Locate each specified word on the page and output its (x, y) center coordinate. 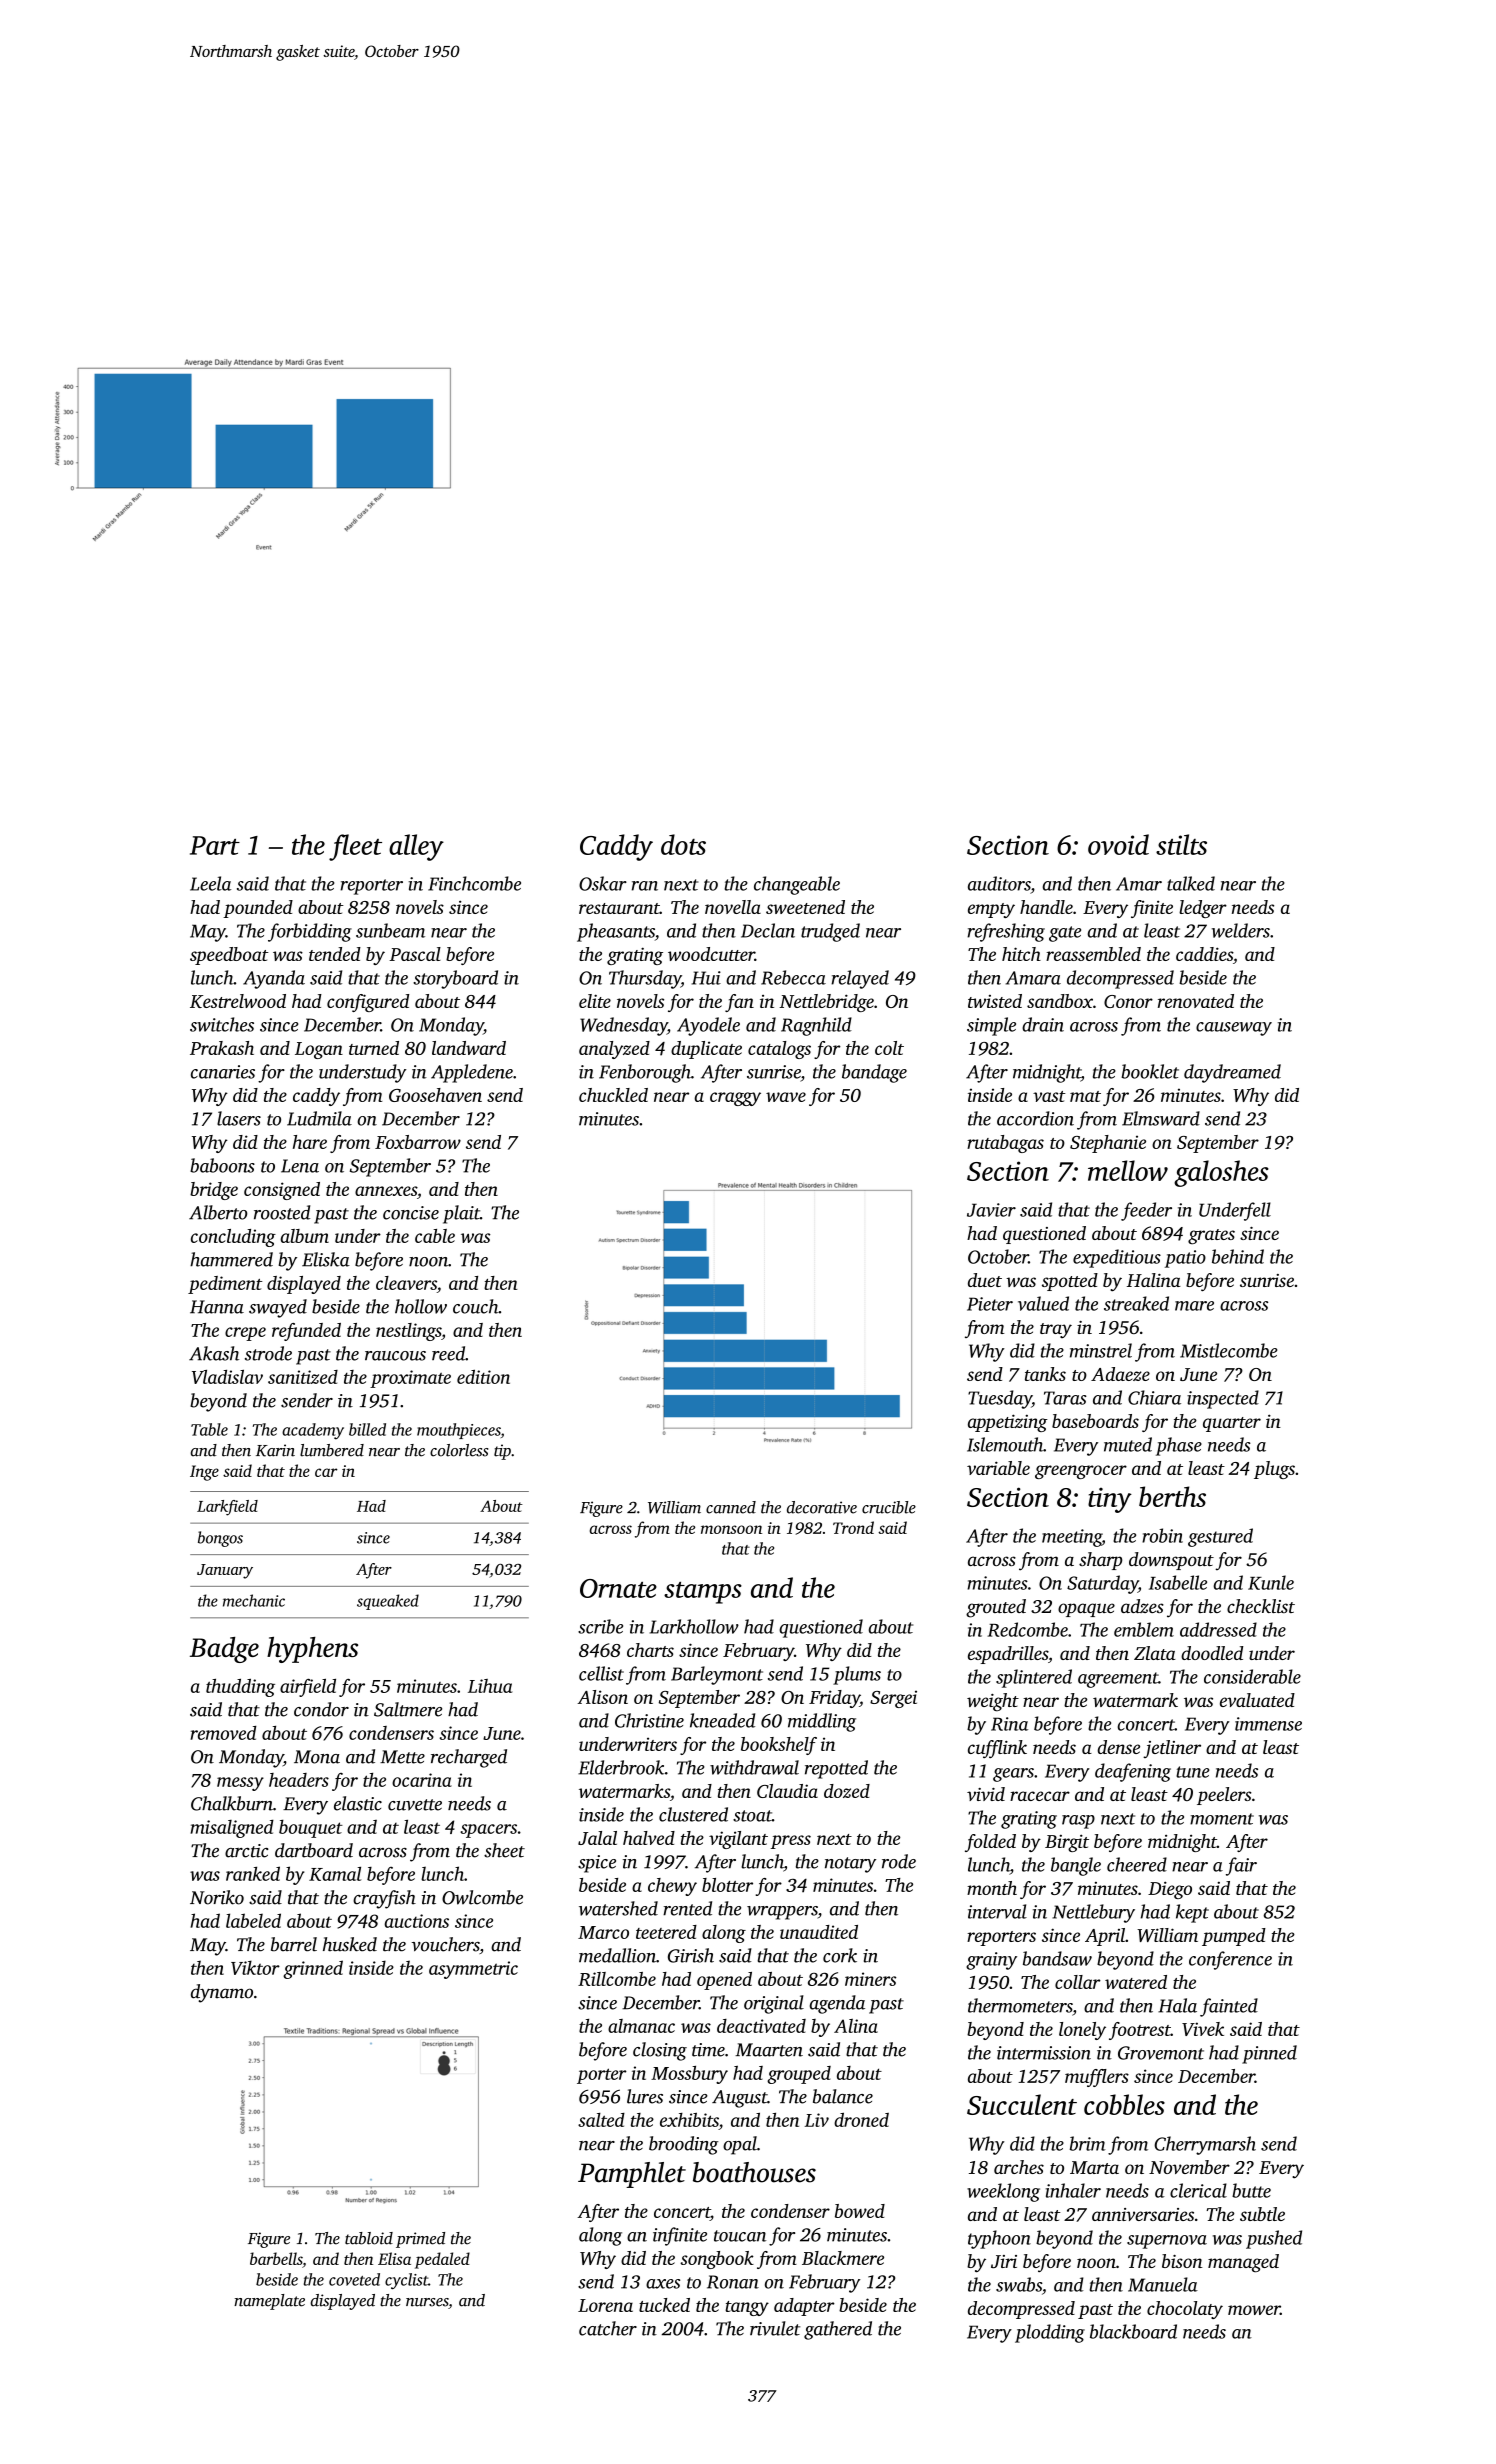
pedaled (442, 2260)
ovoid (1118, 844)
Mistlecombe (1228, 1350)
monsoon (731, 1529)
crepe (245, 1334)
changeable (797, 885)
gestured (1220, 1537)
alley (416, 847)
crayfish (384, 1899)
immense (1268, 1724)
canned (731, 1507)
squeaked (388, 1602)
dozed (847, 1791)
